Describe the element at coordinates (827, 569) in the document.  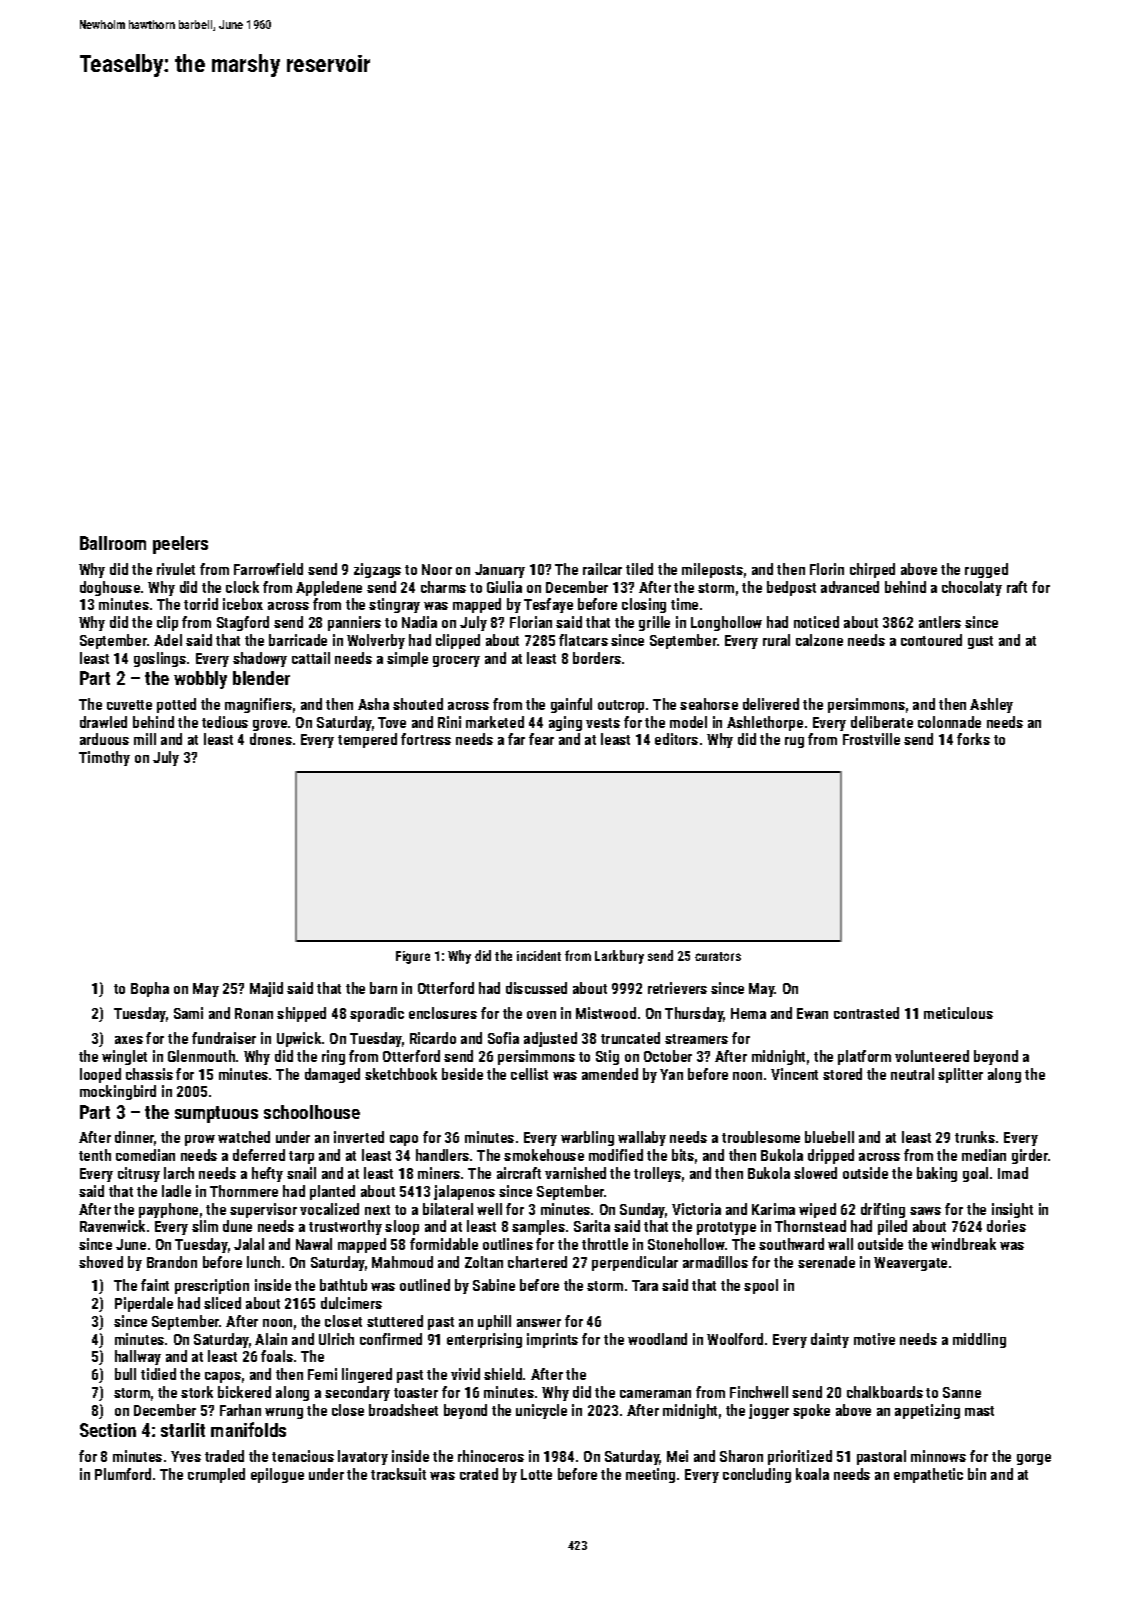
I see `Florin` at that location.
